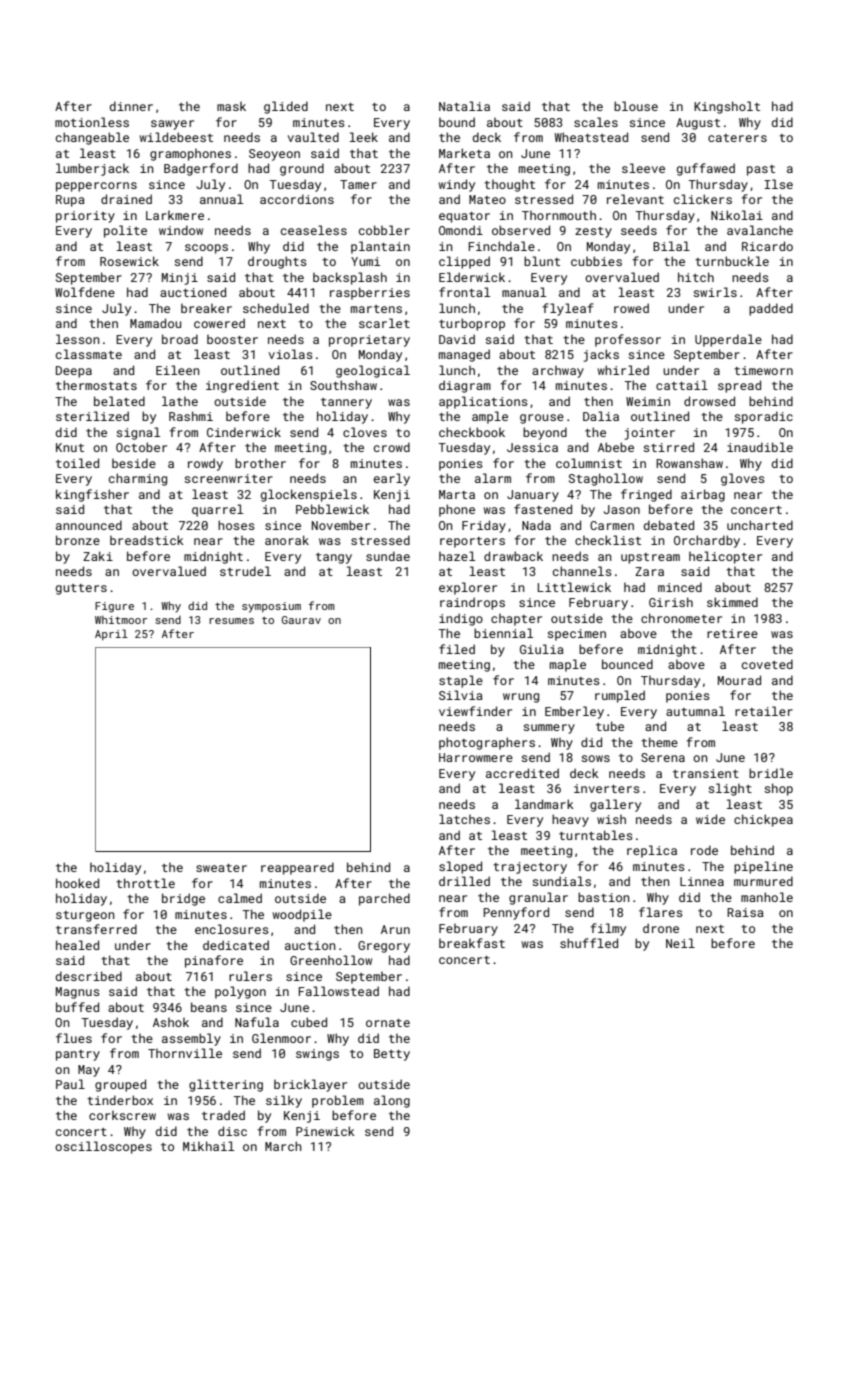  Describe the element at coordinates (338, 1101) in the page. I see `problem` at that location.
